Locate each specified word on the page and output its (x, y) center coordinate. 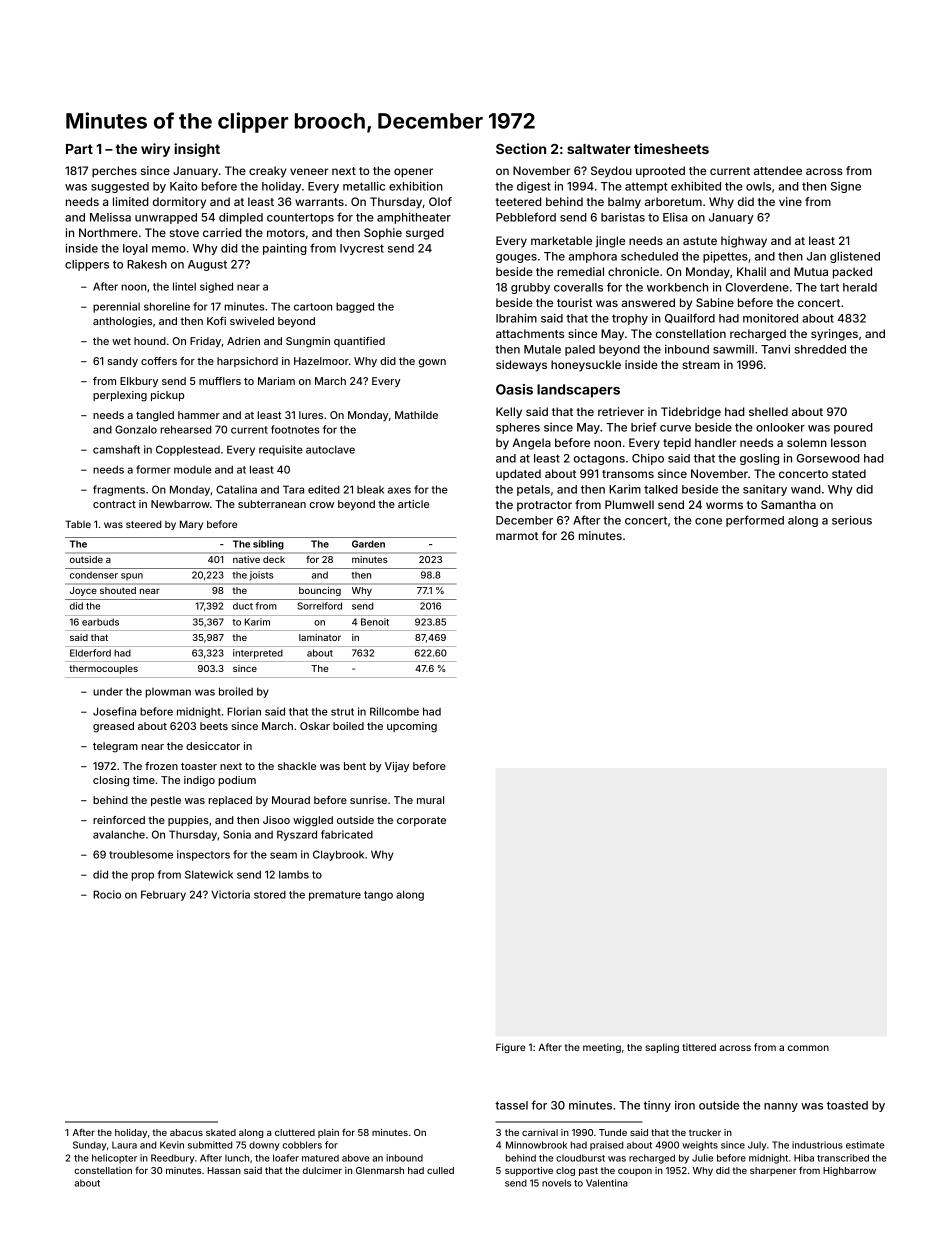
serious (852, 520)
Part (79, 149)
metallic (364, 186)
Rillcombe (394, 711)
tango (378, 896)
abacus (186, 1132)
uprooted (660, 172)
